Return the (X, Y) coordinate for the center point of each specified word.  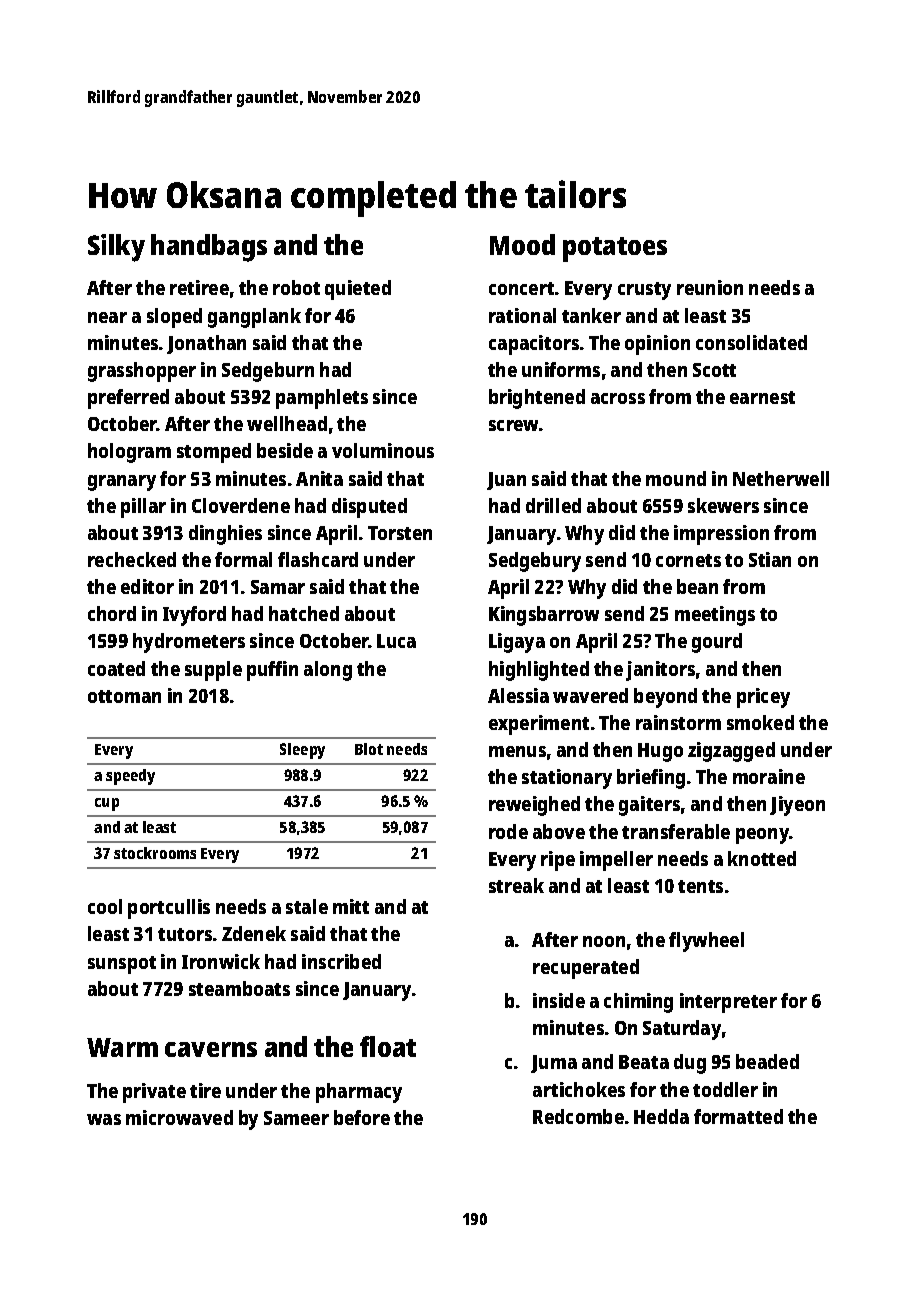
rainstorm (678, 722)
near (107, 317)
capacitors (534, 345)
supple (213, 671)
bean (697, 586)
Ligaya (517, 643)
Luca (396, 641)
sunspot (122, 965)
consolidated (751, 342)
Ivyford (194, 616)
